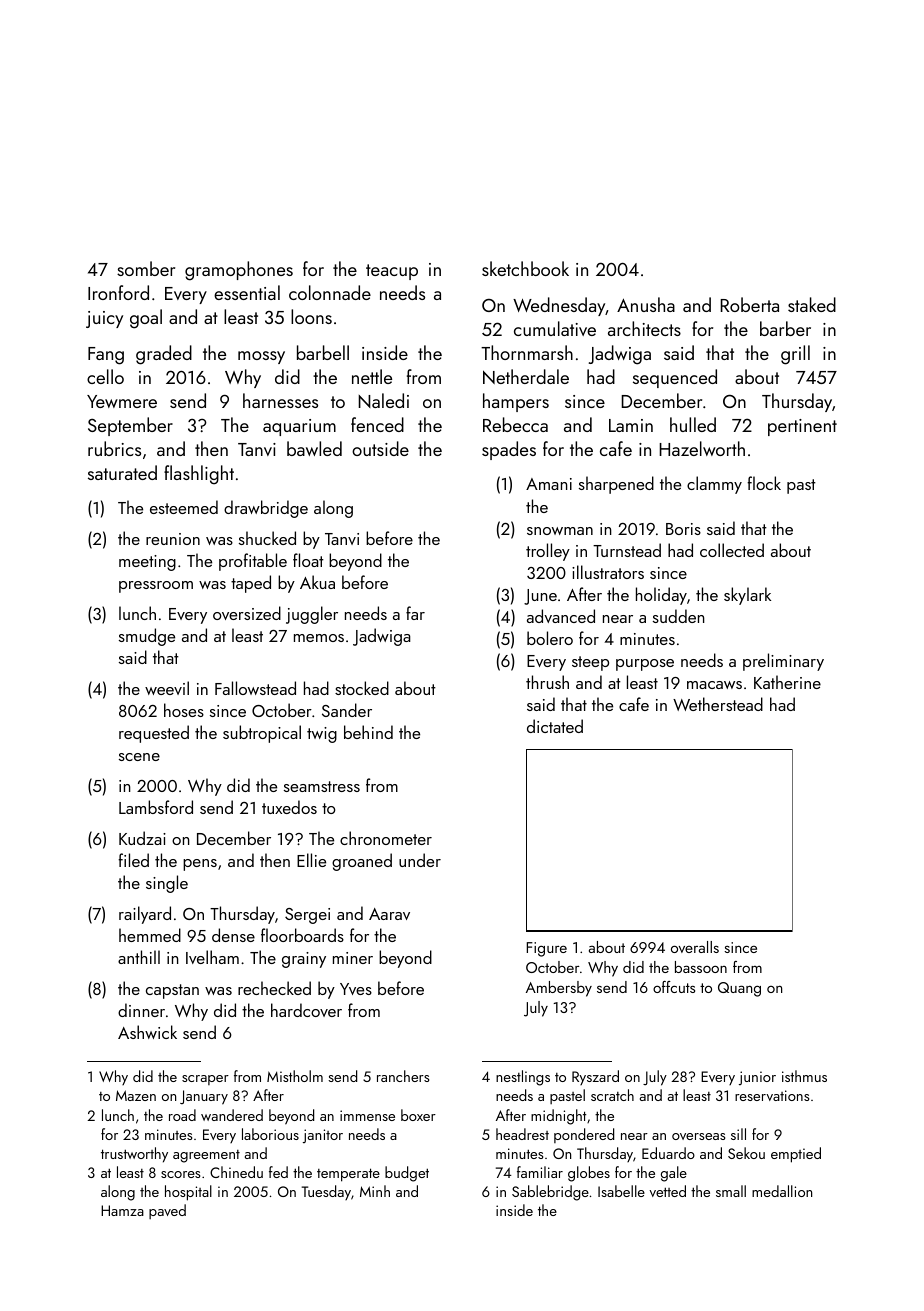 The height and width of the document is (1311, 924). I want to click on paved, so click(167, 1211).
